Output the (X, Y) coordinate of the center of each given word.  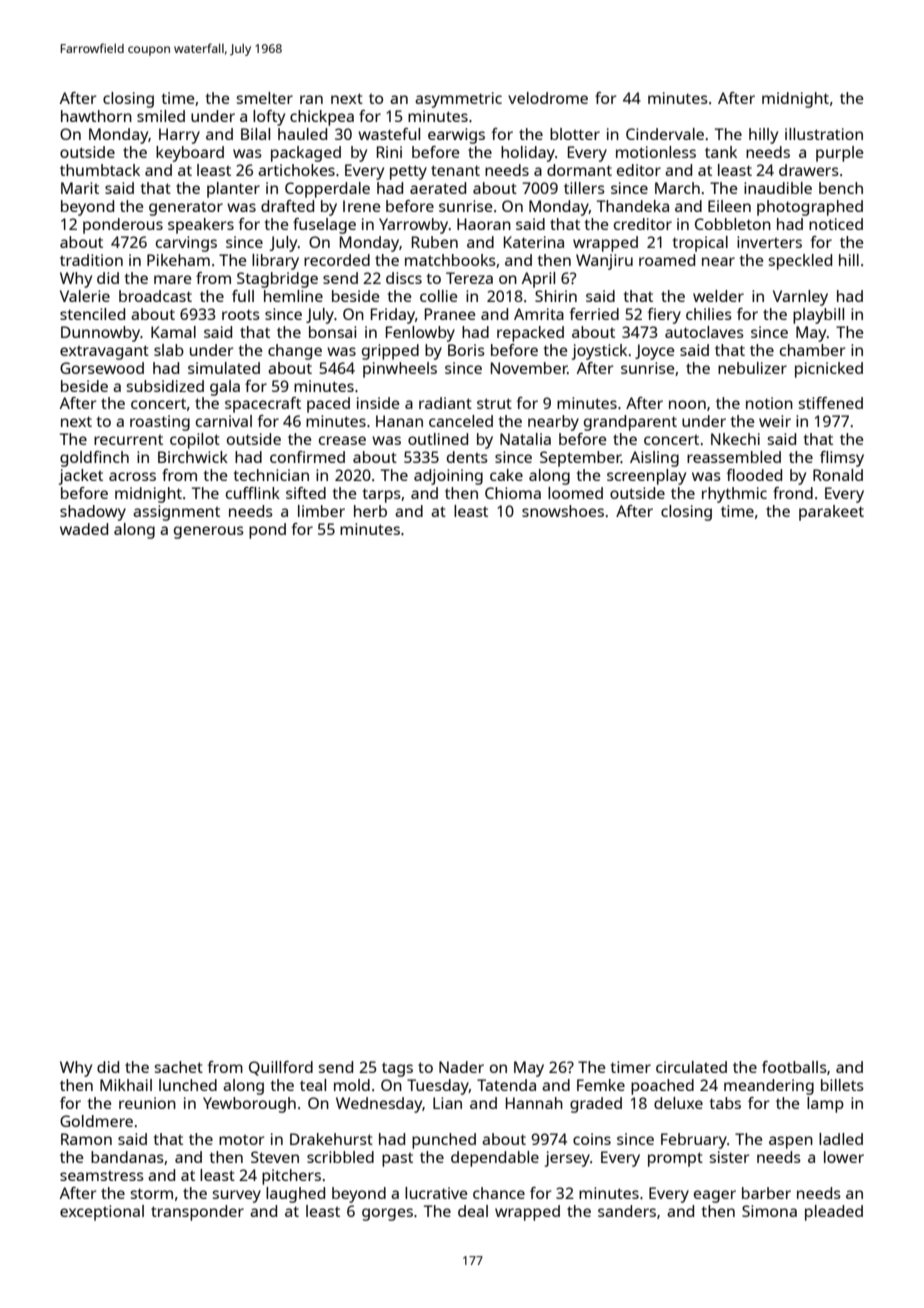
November (529, 368)
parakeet (831, 513)
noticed (836, 224)
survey (236, 1196)
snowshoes (563, 511)
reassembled (734, 457)
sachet (178, 1067)
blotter (575, 134)
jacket (81, 477)
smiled (161, 116)
